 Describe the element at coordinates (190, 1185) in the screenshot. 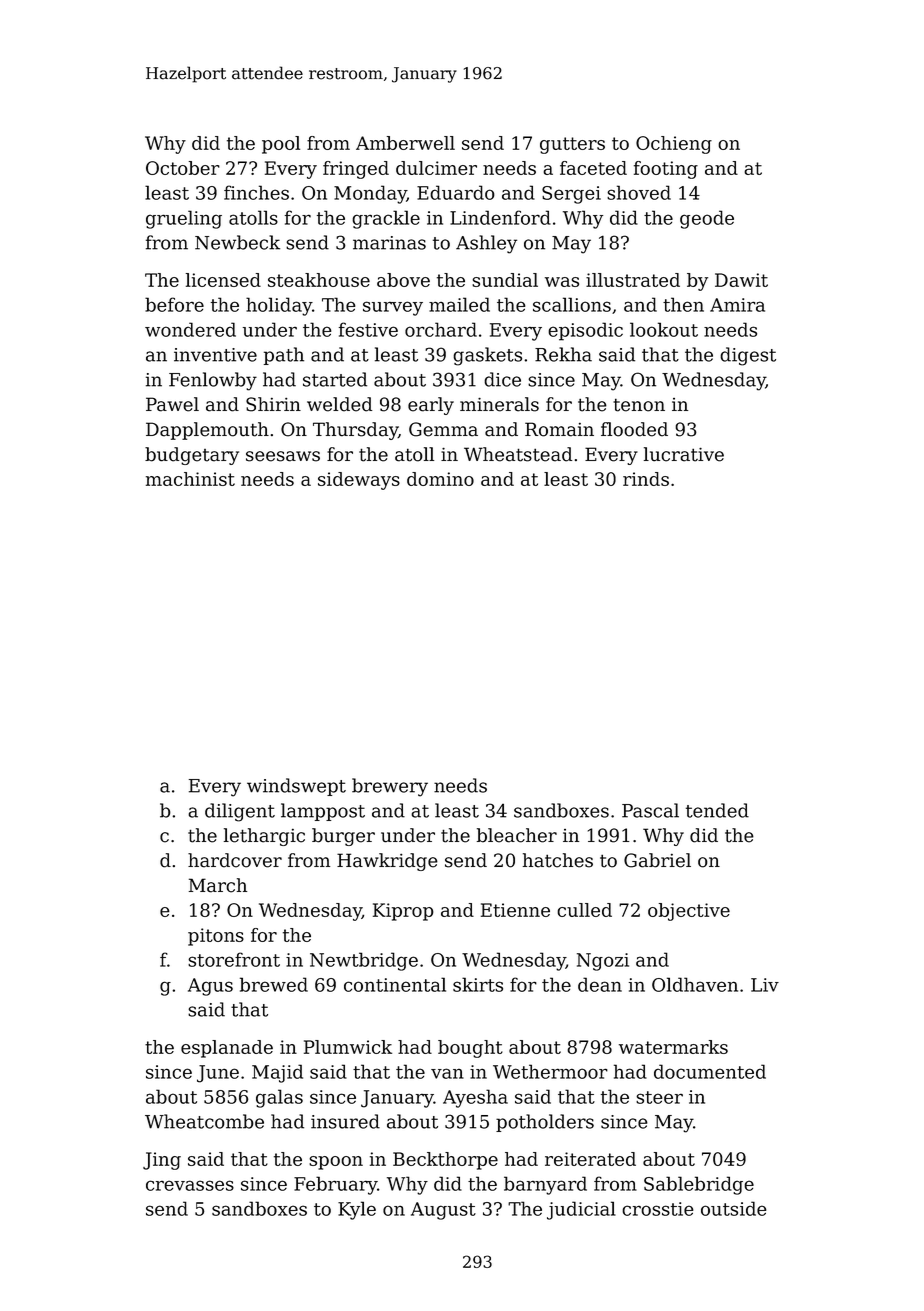

I see `crevasses` at that location.
